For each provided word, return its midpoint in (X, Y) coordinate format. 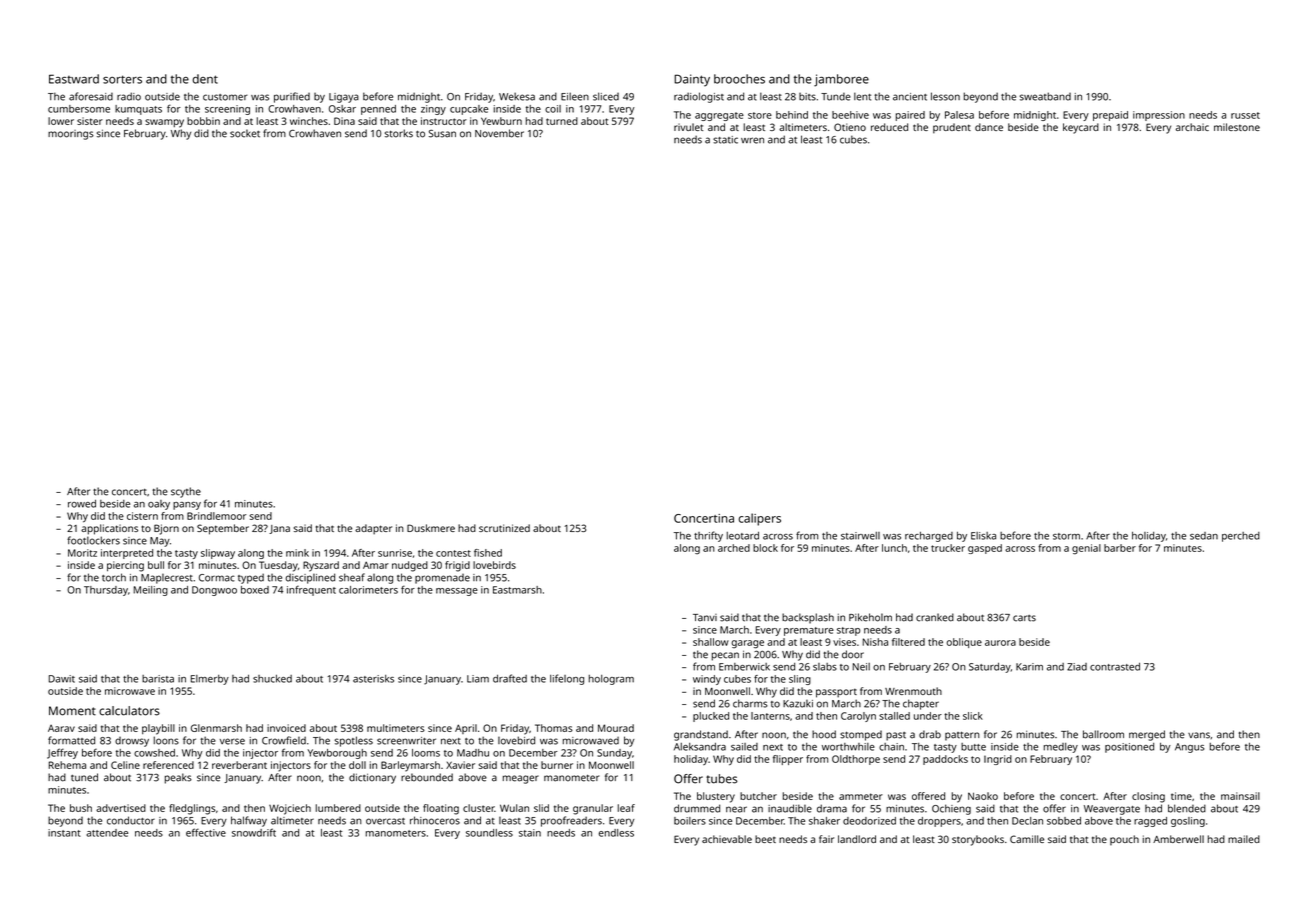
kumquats (138, 110)
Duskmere (431, 528)
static (725, 140)
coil (553, 109)
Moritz (82, 553)
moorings (71, 135)
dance (989, 127)
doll (357, 765)
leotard (743, 536)
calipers (759, 519)
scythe (186, 492)
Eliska (983, 536)
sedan (1204, 536)
